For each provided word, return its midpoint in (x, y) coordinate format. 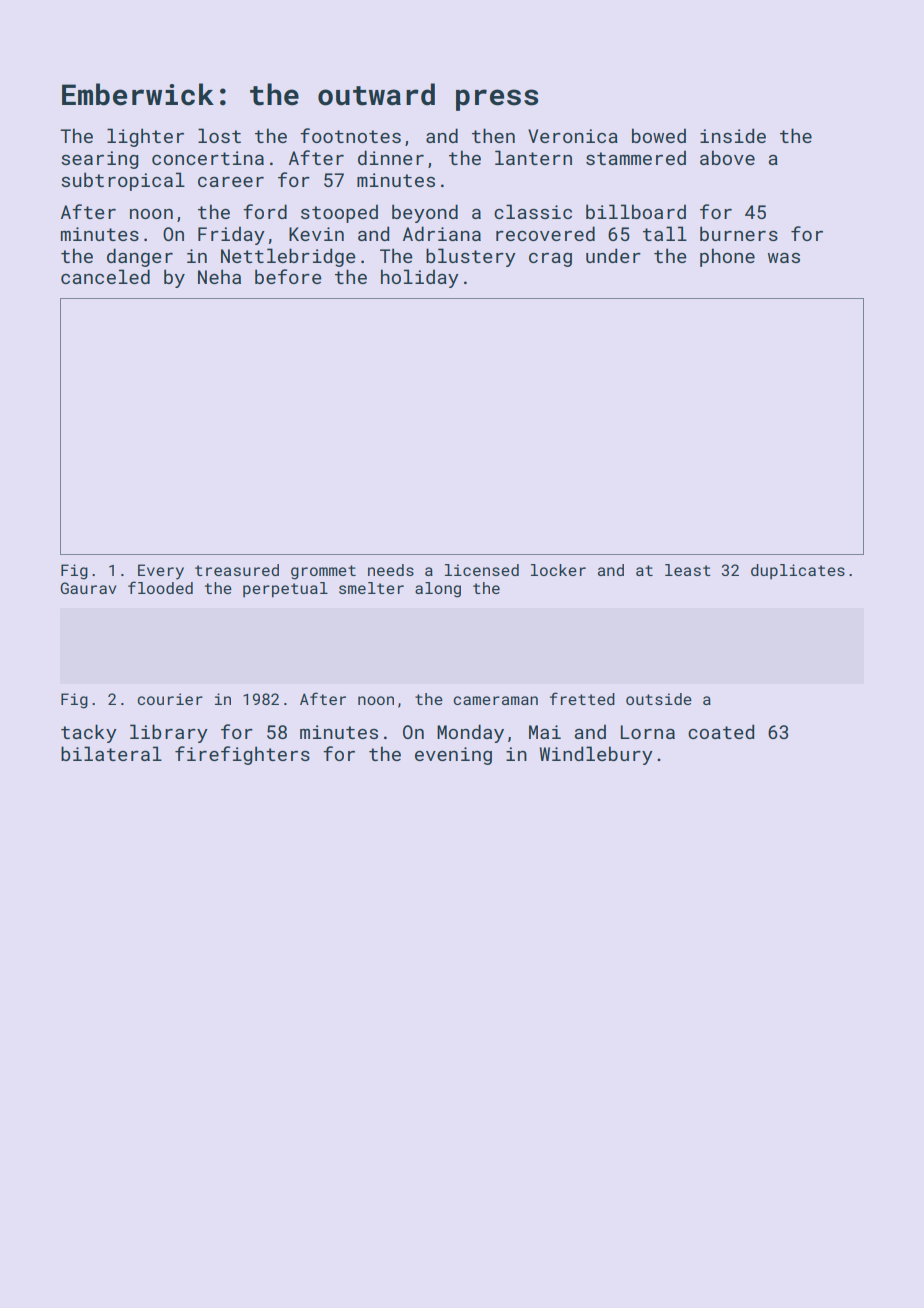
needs (391, 570)
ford (265, 211)
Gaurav (88, 588)
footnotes (350, 135)
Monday (470, 733)
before (288, 276)
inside (733, 135)
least (688, 570)
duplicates (798, 571)
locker (558, 570)
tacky (89, 733)
